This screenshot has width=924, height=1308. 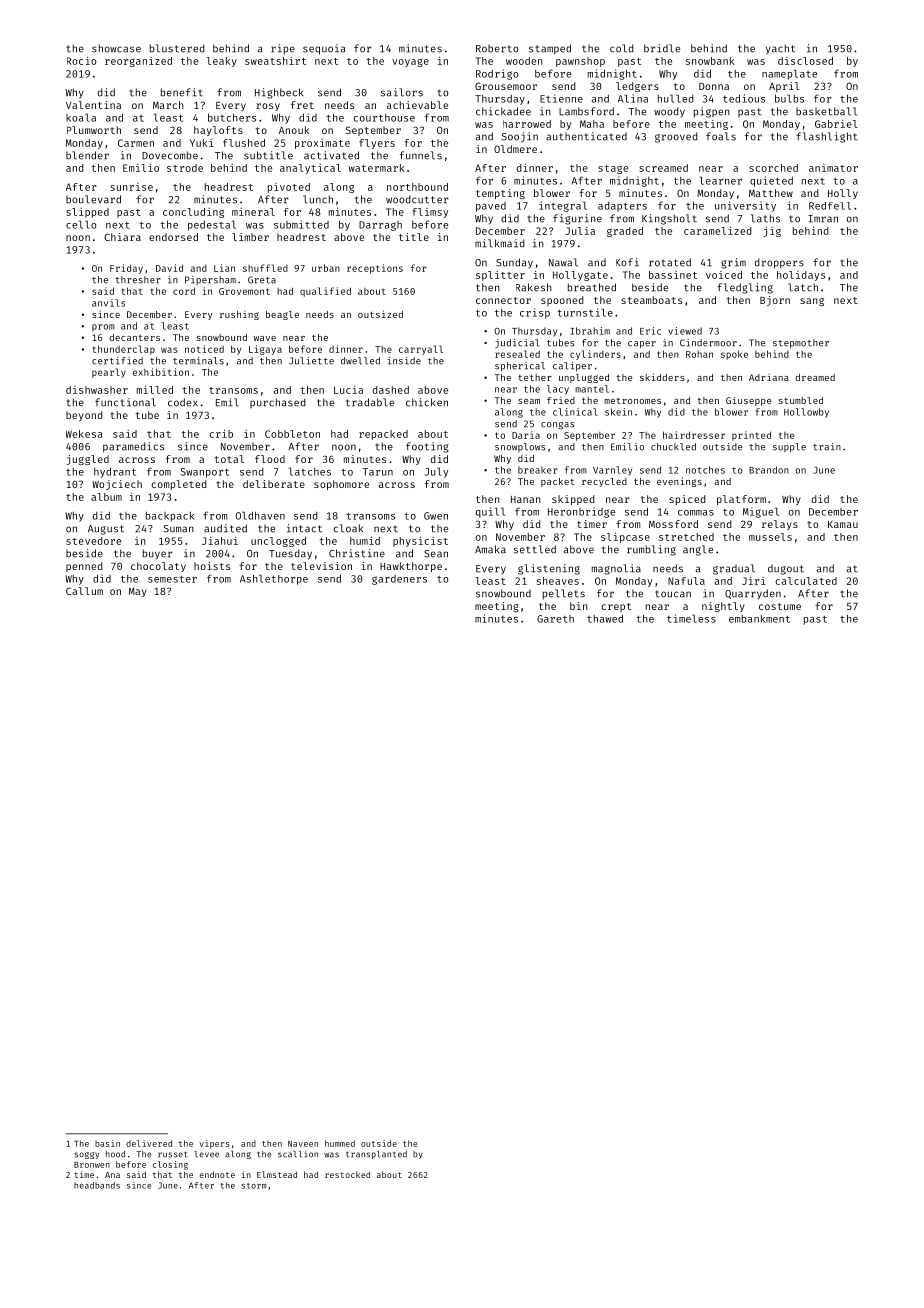 I want to click on hummed, so click(x=340, y=1143).
